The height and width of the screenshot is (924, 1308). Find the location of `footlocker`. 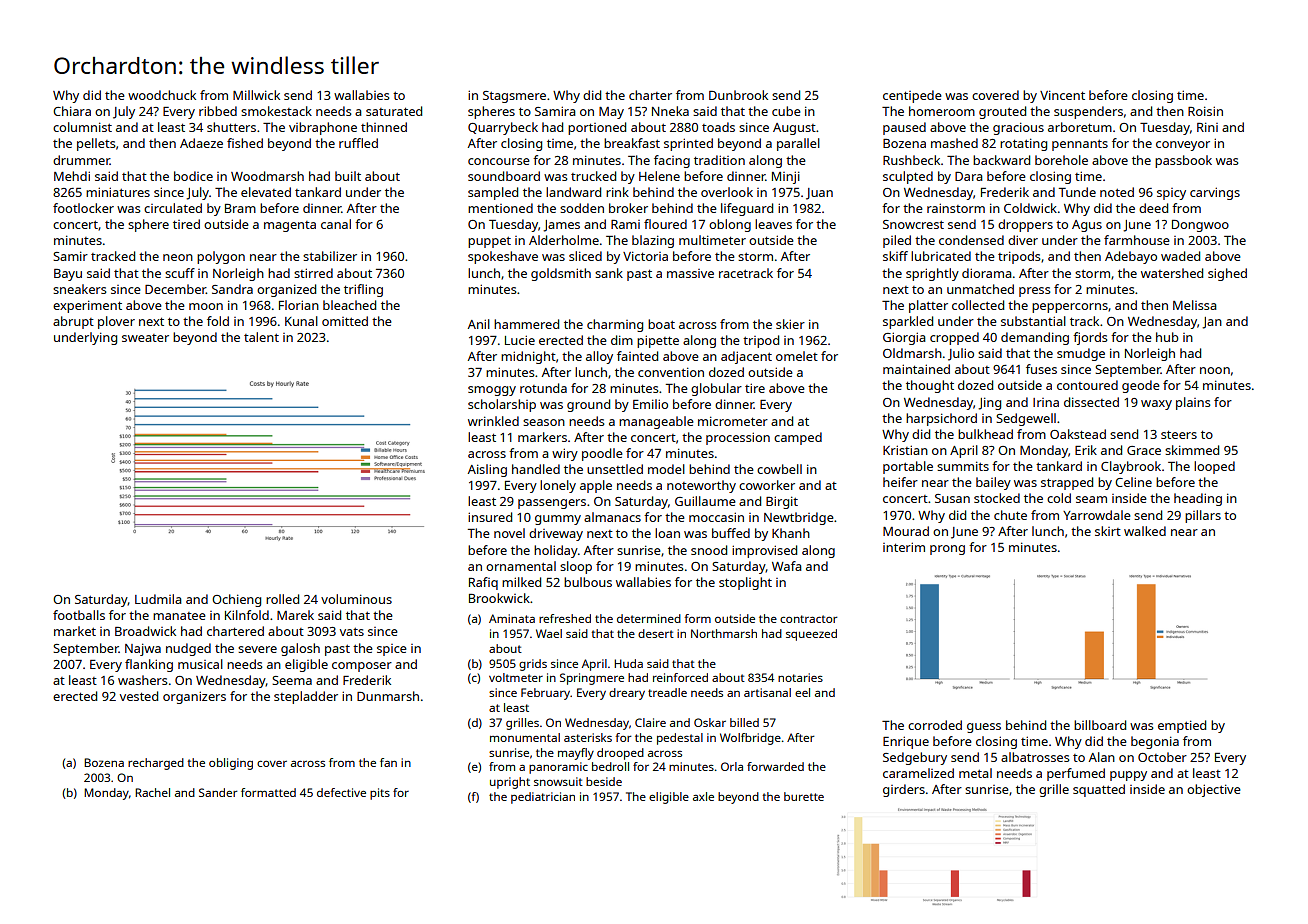

footlocker is located at coordinates (83, 208).
